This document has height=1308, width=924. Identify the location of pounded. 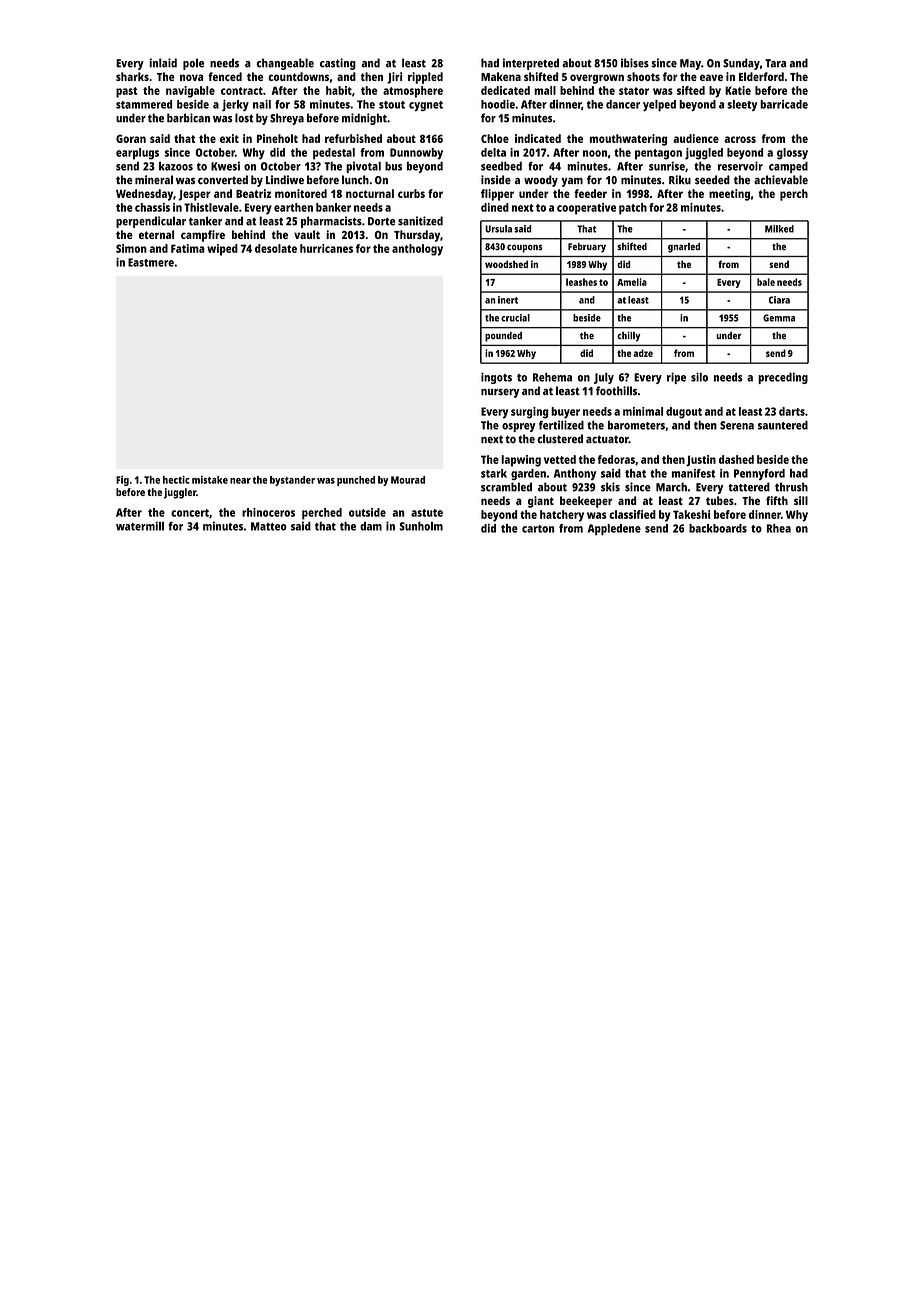
(503, 337).
